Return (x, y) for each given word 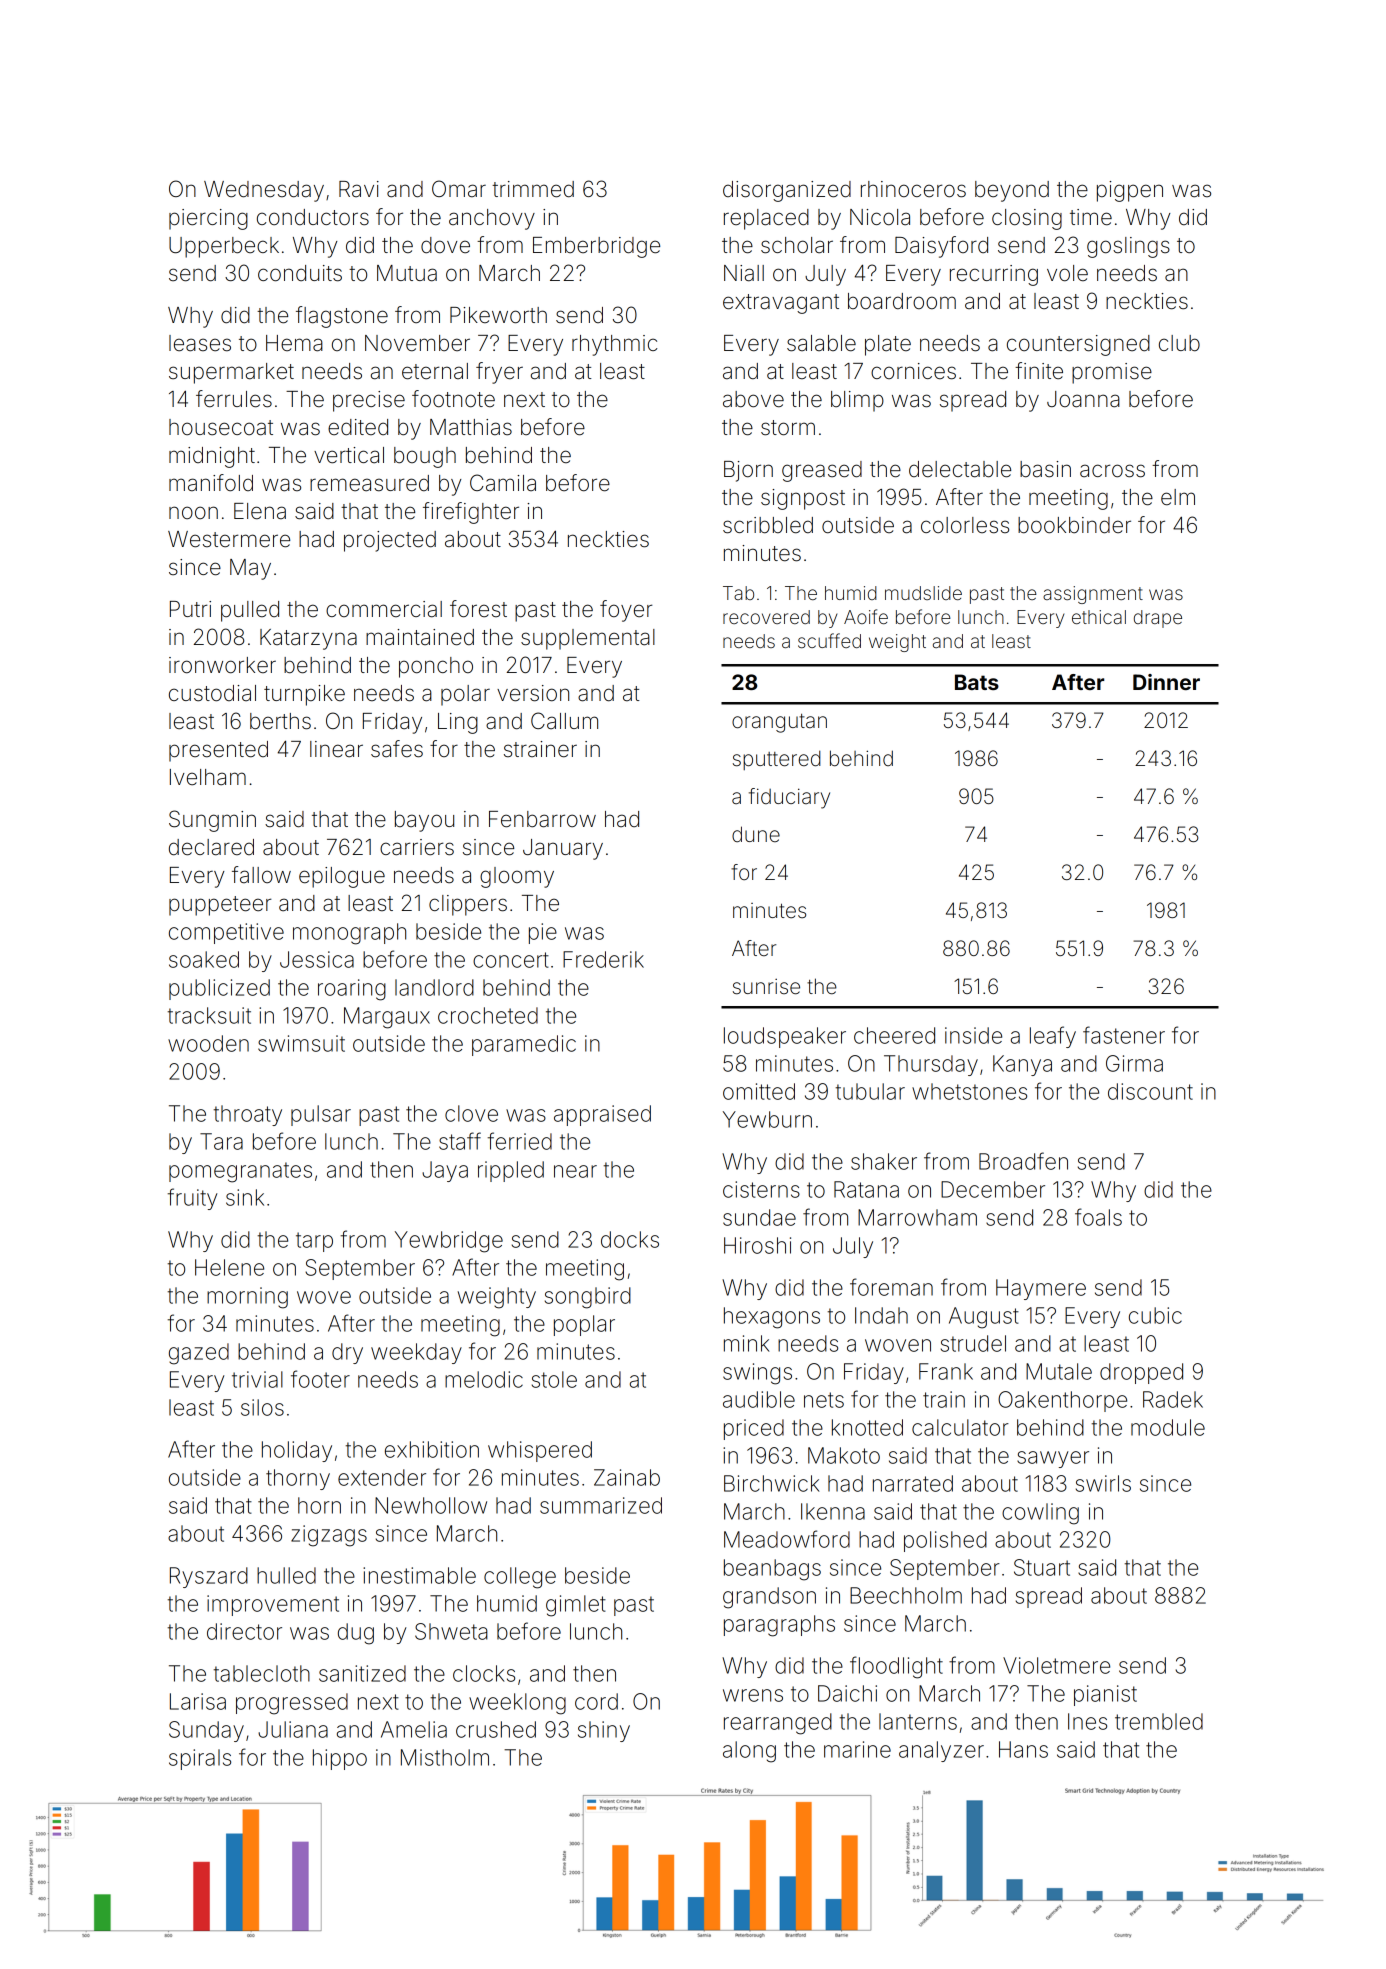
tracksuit (209, 1015)
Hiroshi (757, 1245)
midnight (212, 457)
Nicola (880, 217)
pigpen (1130, 191)
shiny (604, 1731)
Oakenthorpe (1062, 1401)
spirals (200, 1759)
